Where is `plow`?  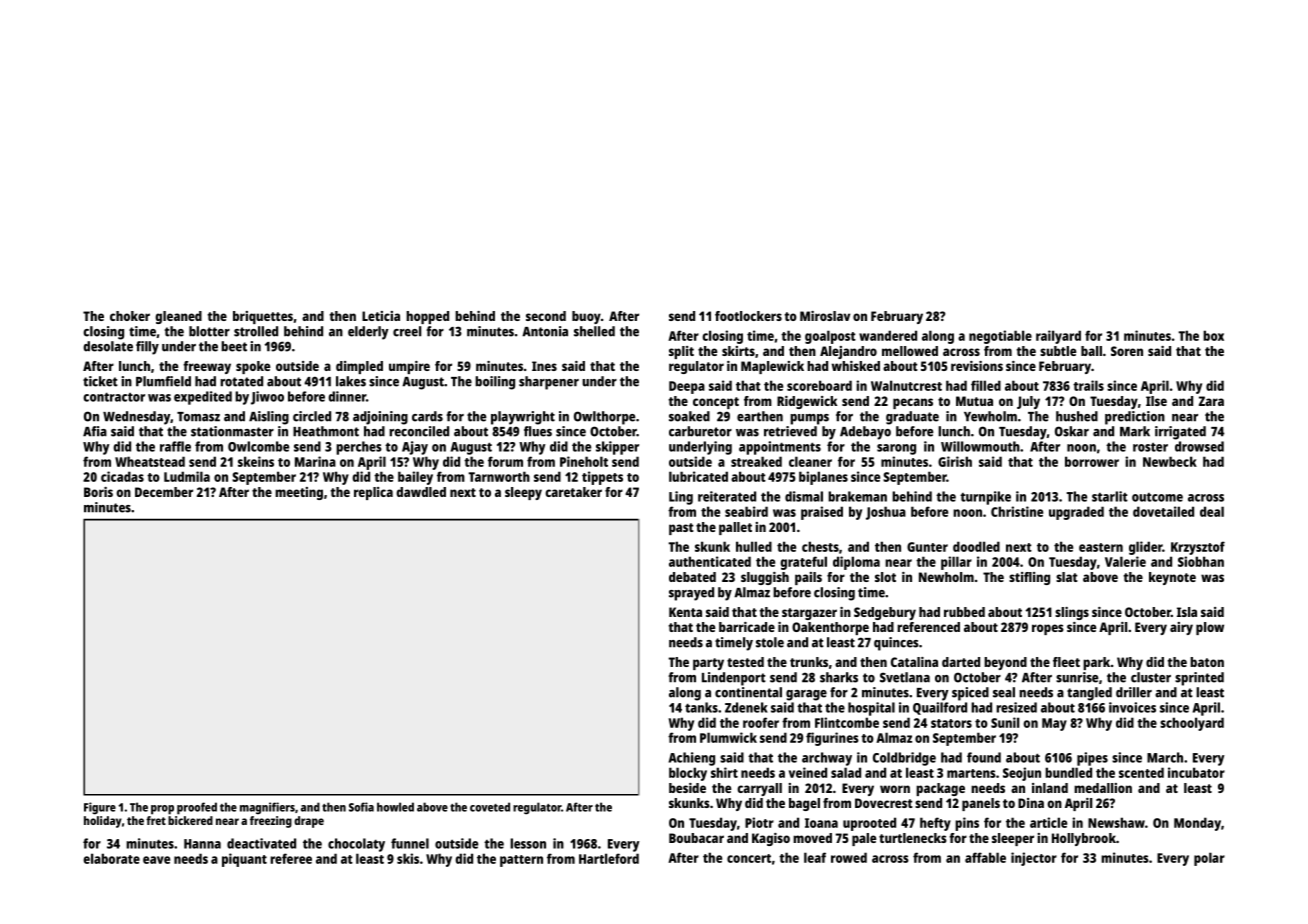
plow is located at coordinates (1210, 628).
